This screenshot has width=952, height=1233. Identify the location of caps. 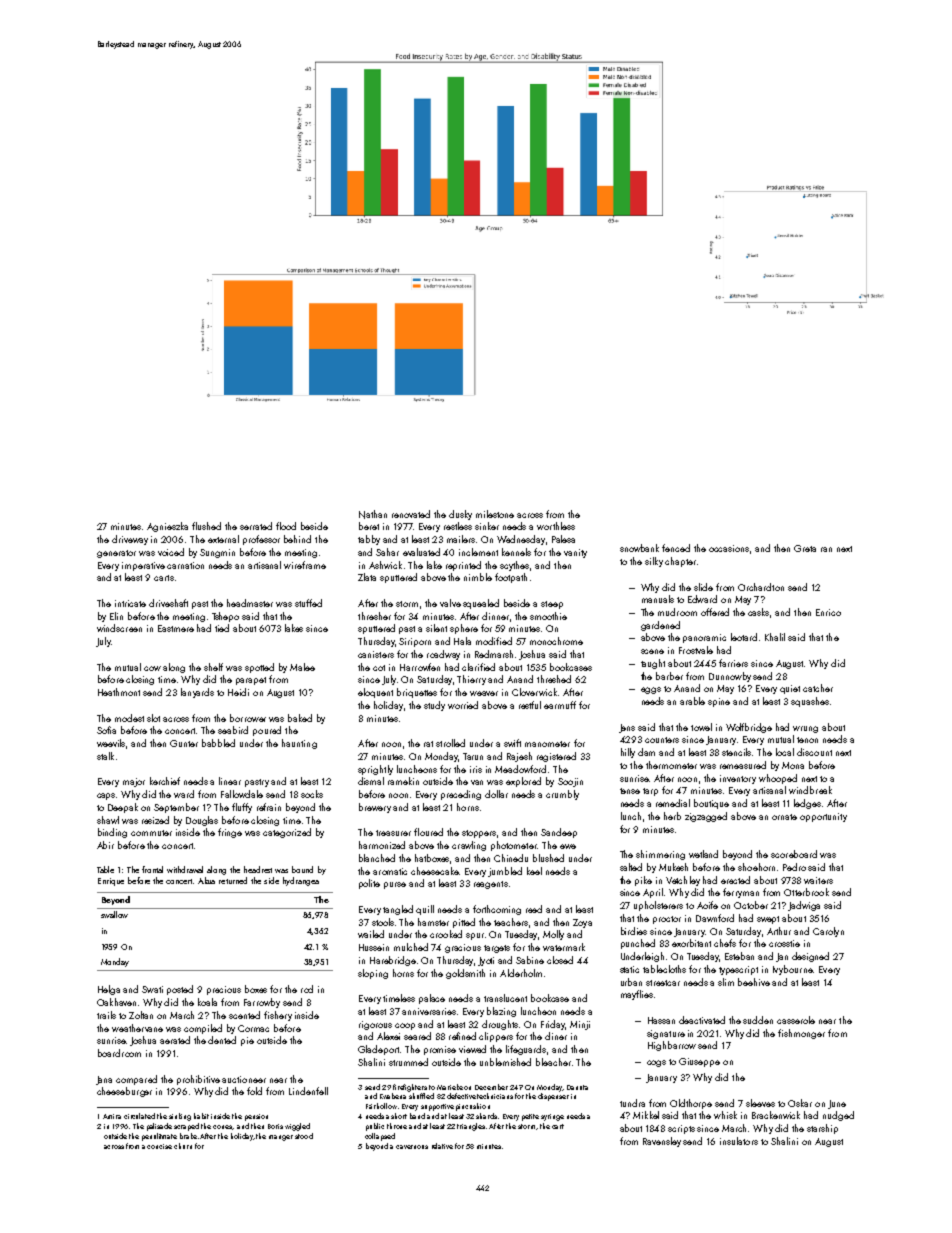
(106, 796).
